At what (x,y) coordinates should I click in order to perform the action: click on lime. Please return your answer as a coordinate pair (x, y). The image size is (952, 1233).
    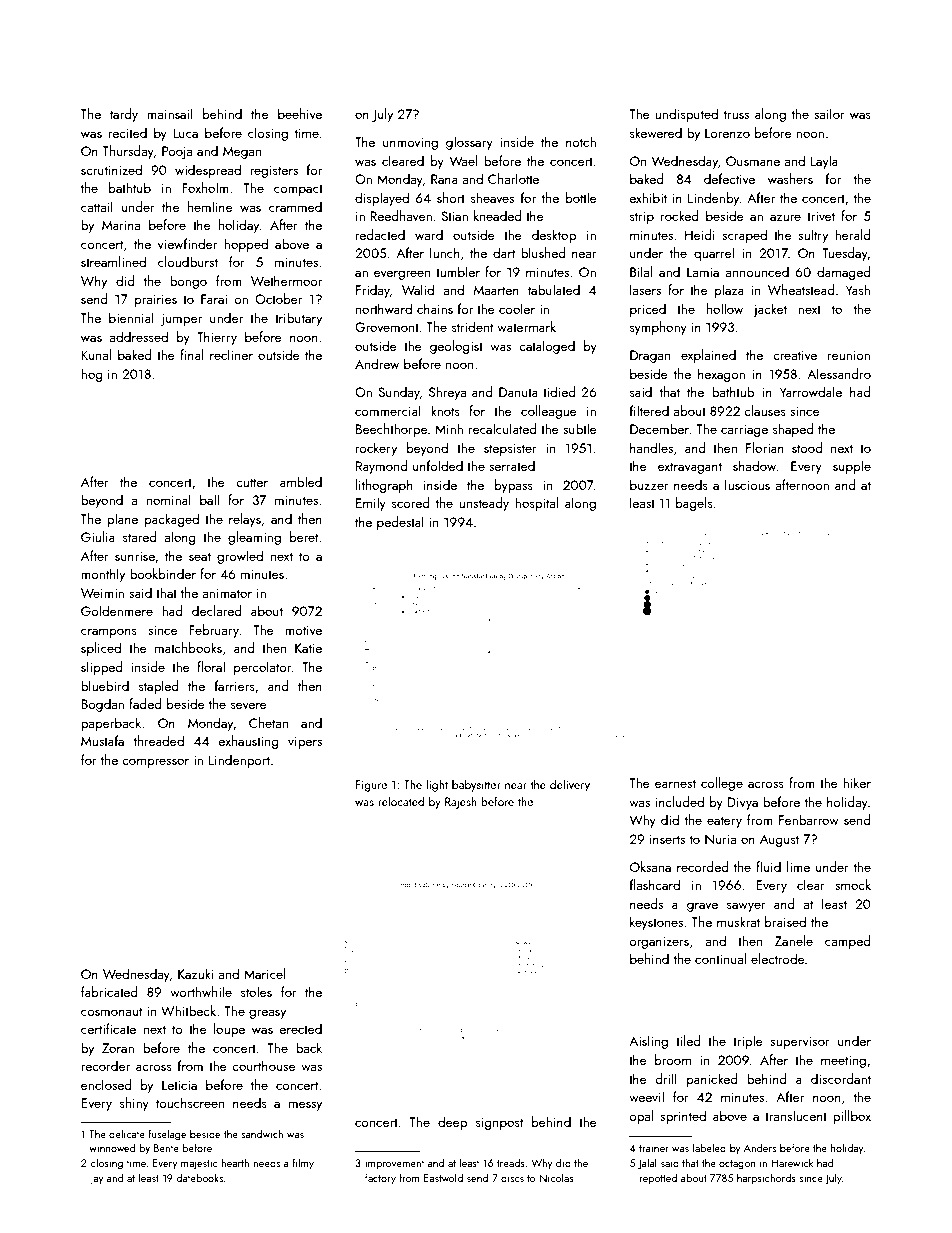
    Looking at the image, I should click on (798, 866).
